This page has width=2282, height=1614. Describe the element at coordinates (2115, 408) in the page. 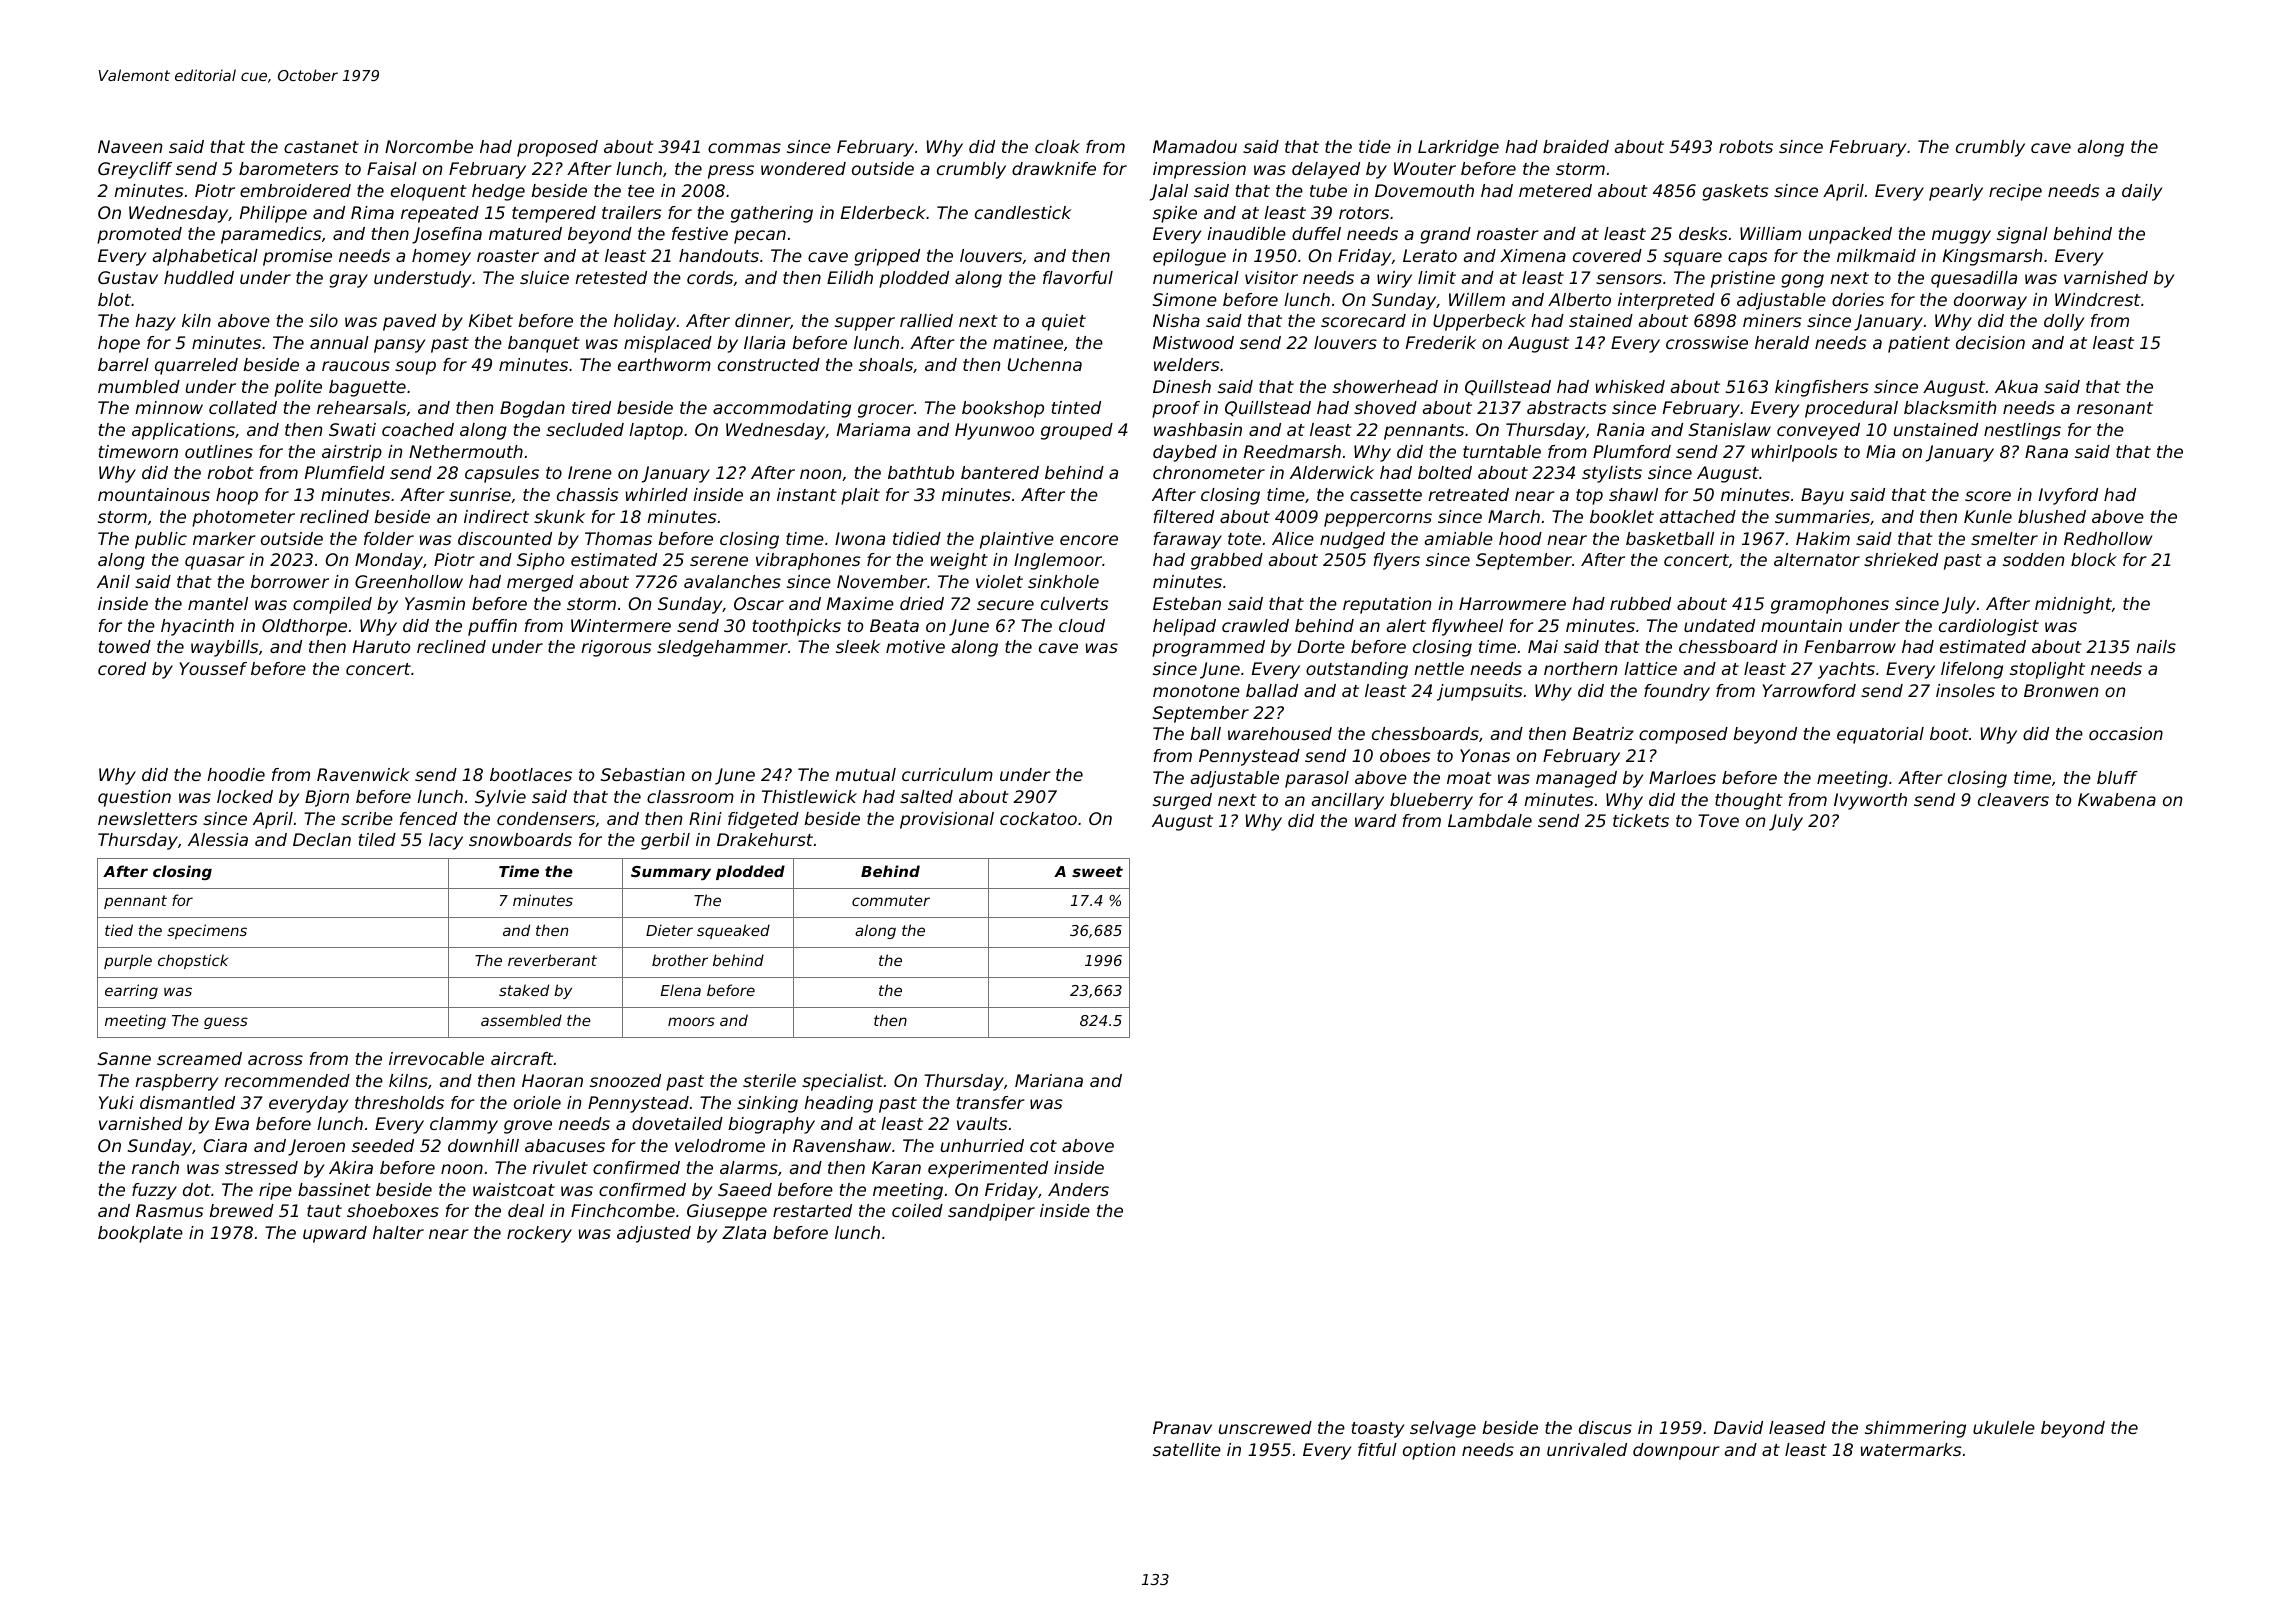

I see `resonant` at that location.
